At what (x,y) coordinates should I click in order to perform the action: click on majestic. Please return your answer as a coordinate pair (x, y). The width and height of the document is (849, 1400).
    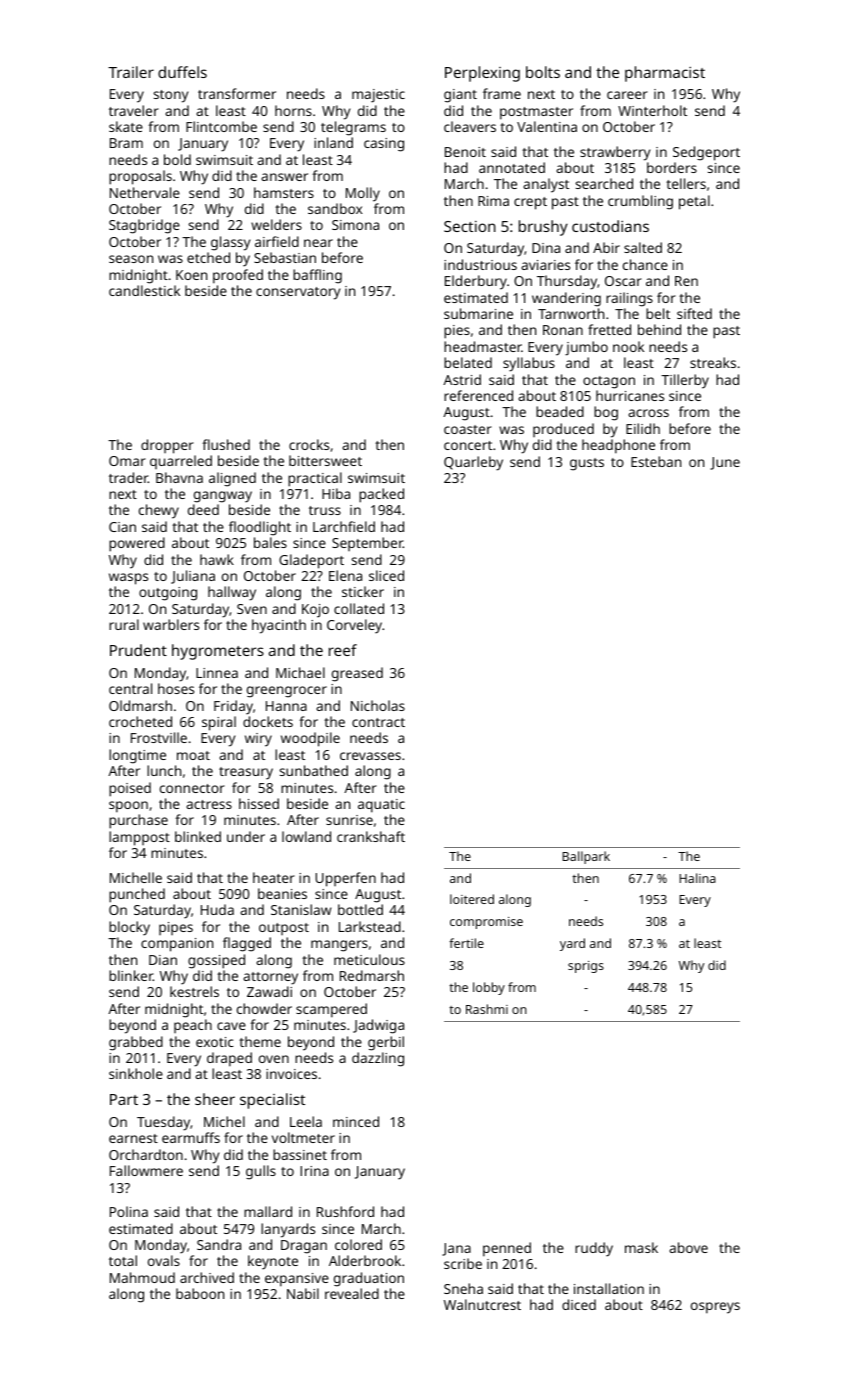
    Looking at the image, I should click on (378, 96).
